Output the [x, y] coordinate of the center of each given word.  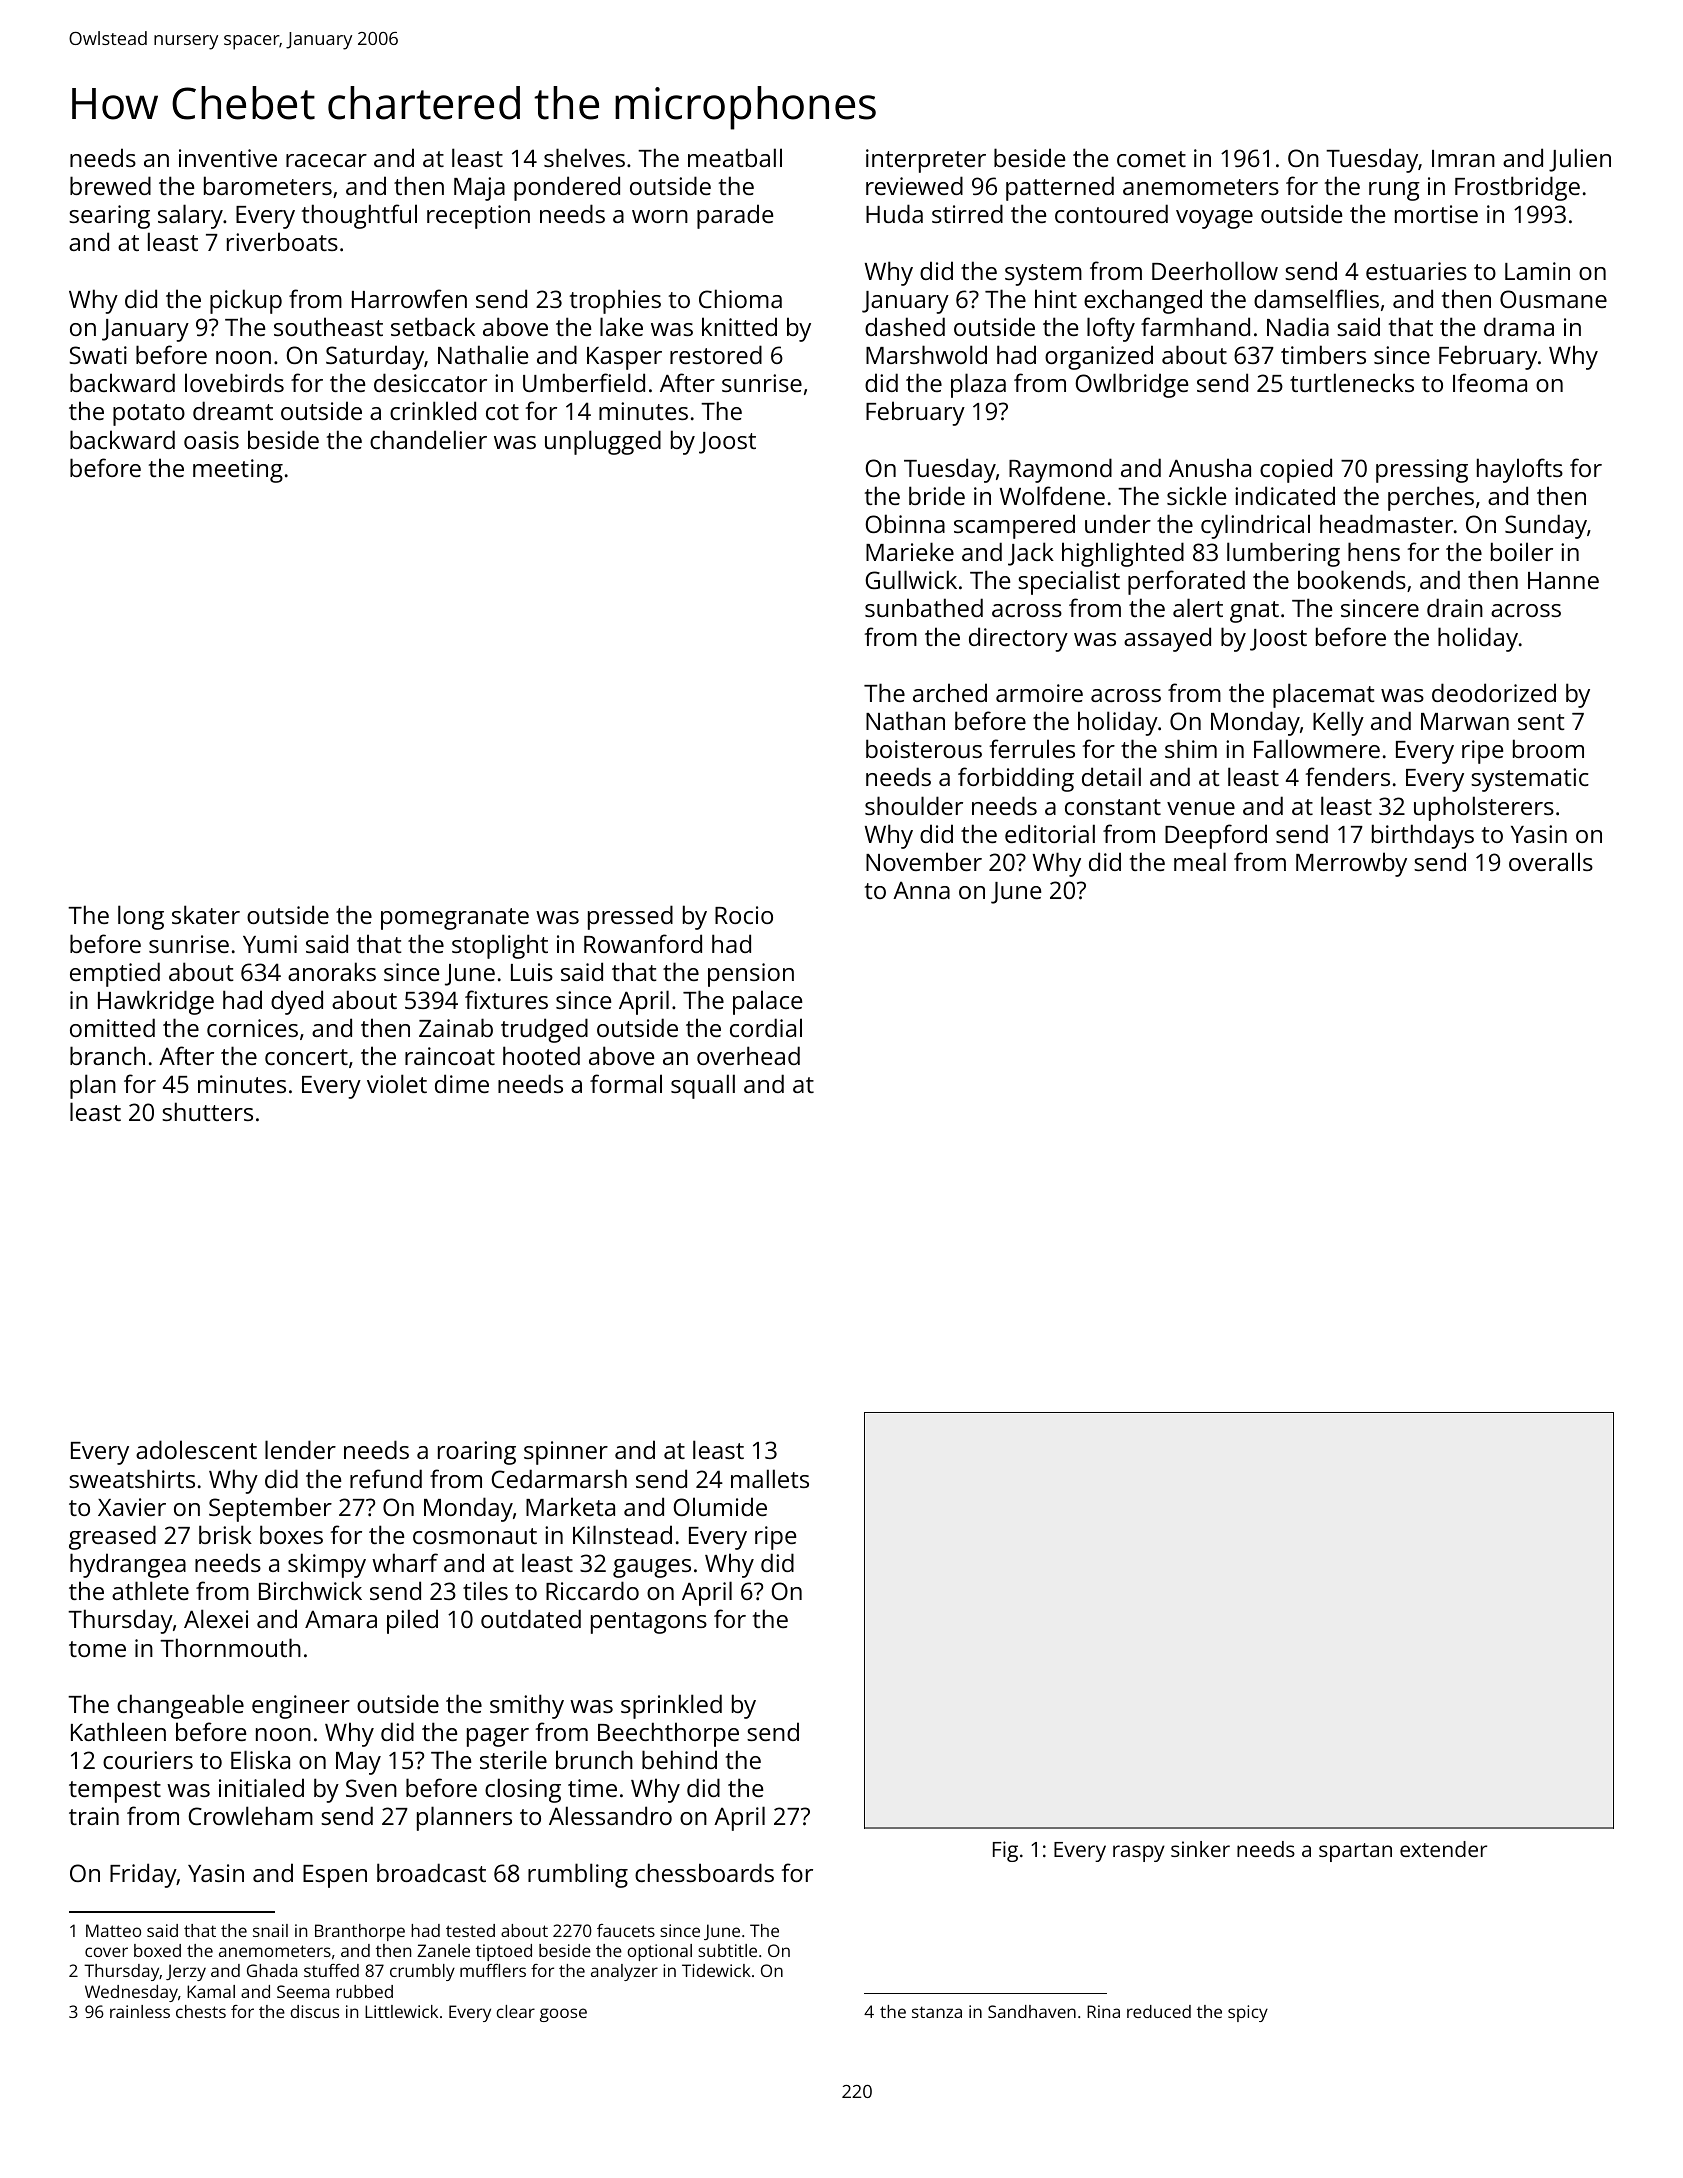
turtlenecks [1352, 382]
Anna [921, 890]
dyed [297, 1002]
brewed [110, 185]
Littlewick [401, 2011]
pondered [567, 188]
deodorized [1494, 692]
